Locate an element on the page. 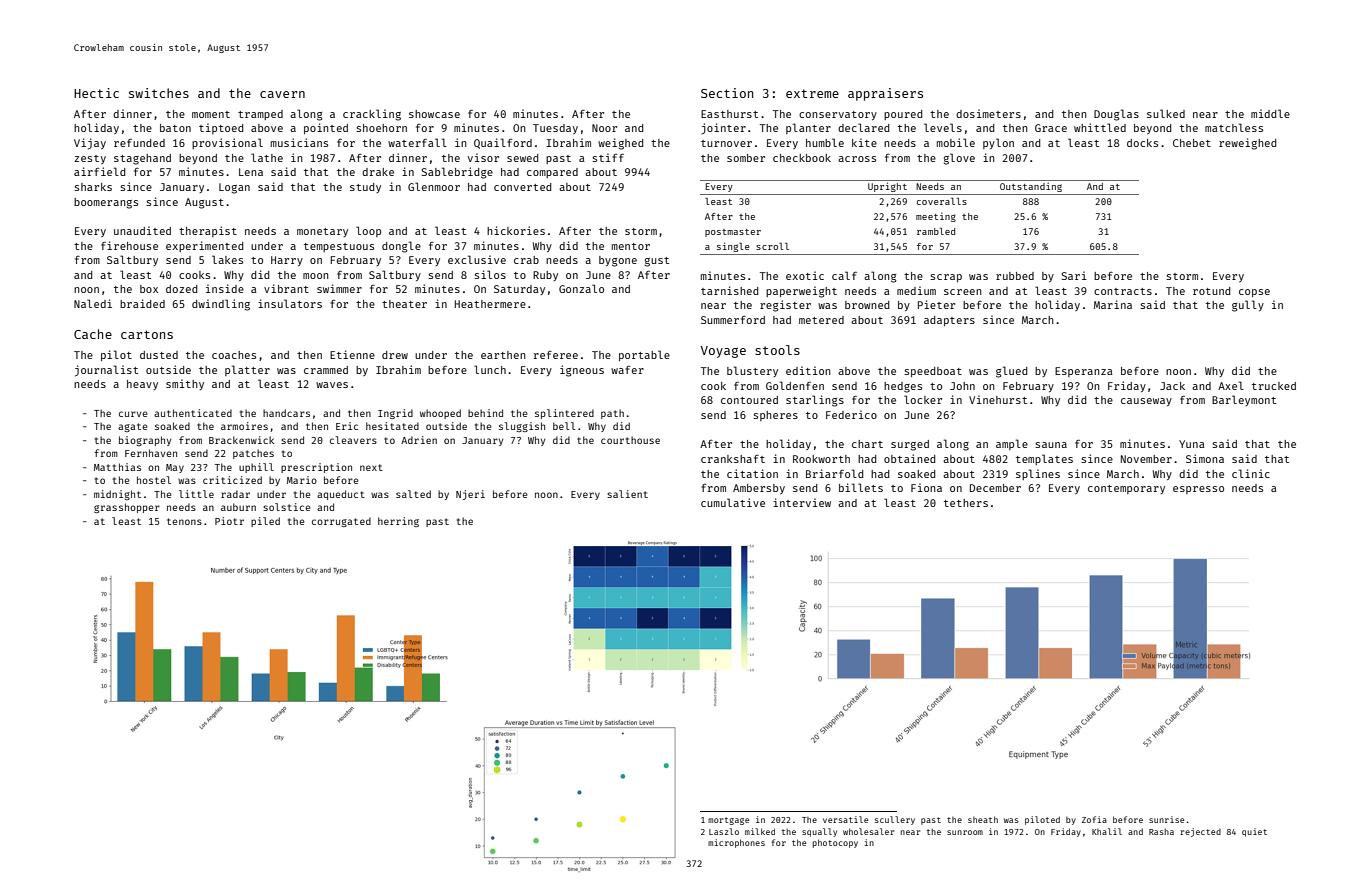  Quailford is located at coordinates (503, 143).
